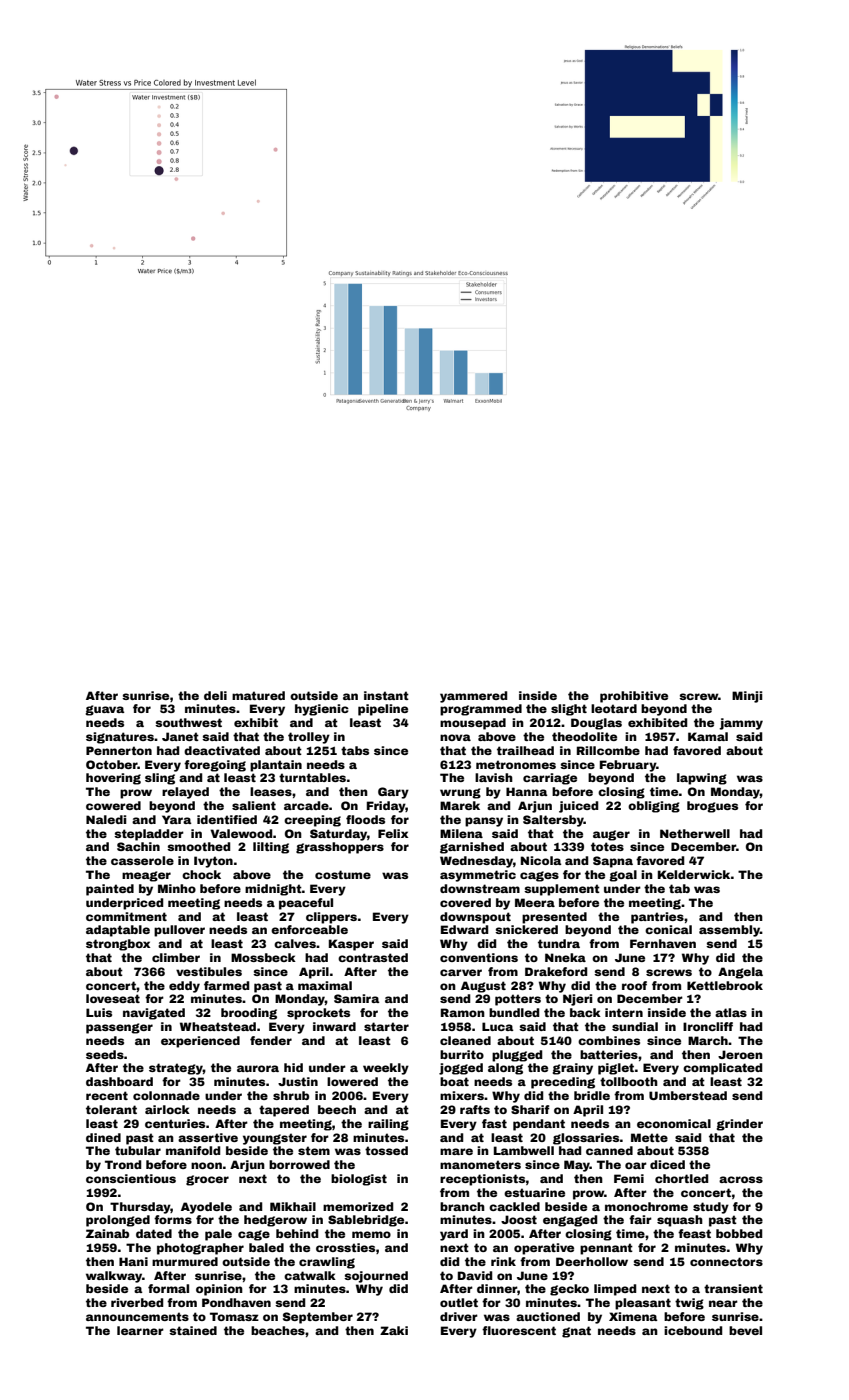  What do you see at coordinates (215, 695) in the screenshot?
I see `deli` at bounding box center [215, 695].
